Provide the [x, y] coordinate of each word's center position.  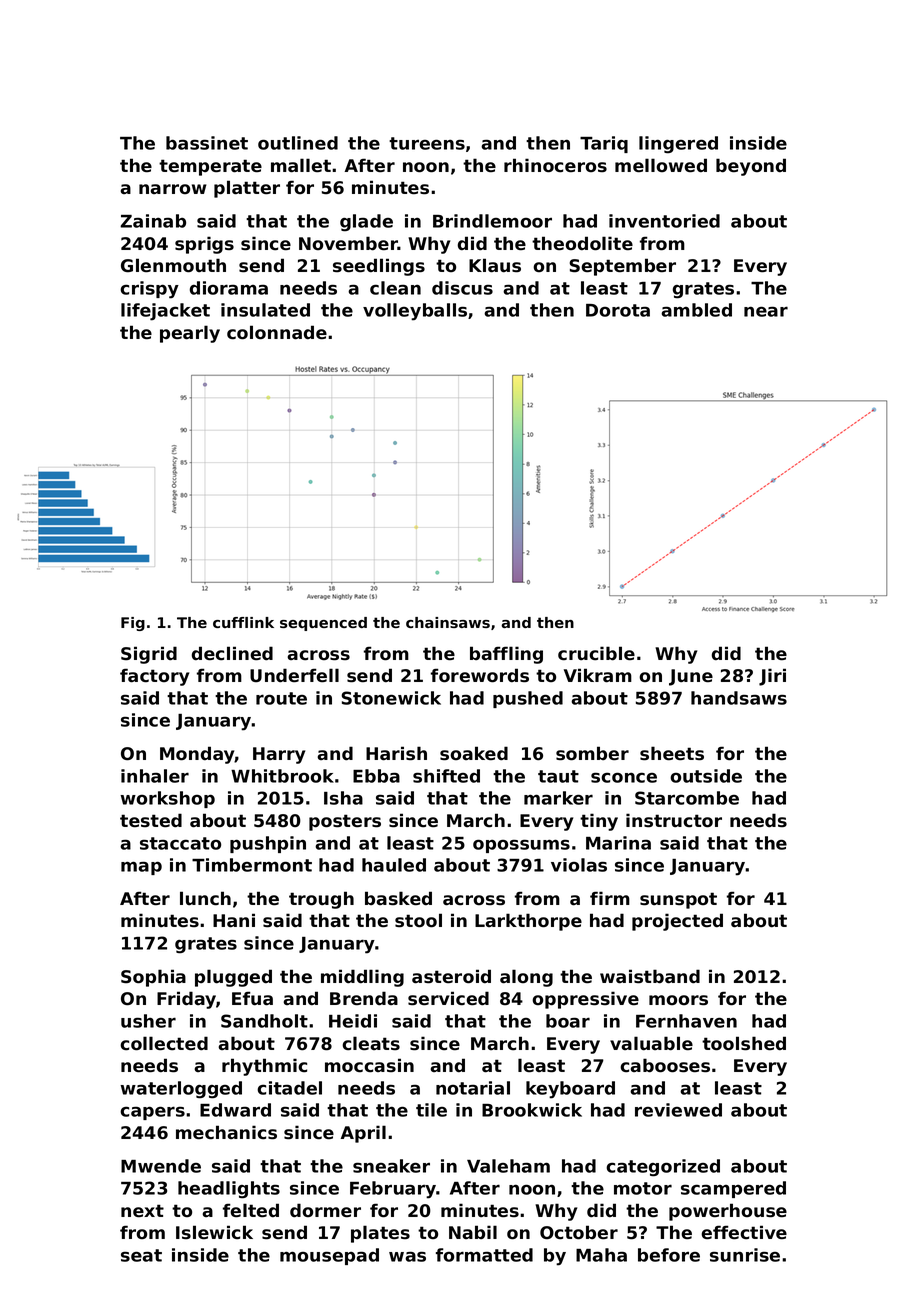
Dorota [618, 310]
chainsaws [448, 622]
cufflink [243, 622]
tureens [427, 143]
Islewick [214, 1232]
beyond [751, 167]
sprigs [204, 245]
